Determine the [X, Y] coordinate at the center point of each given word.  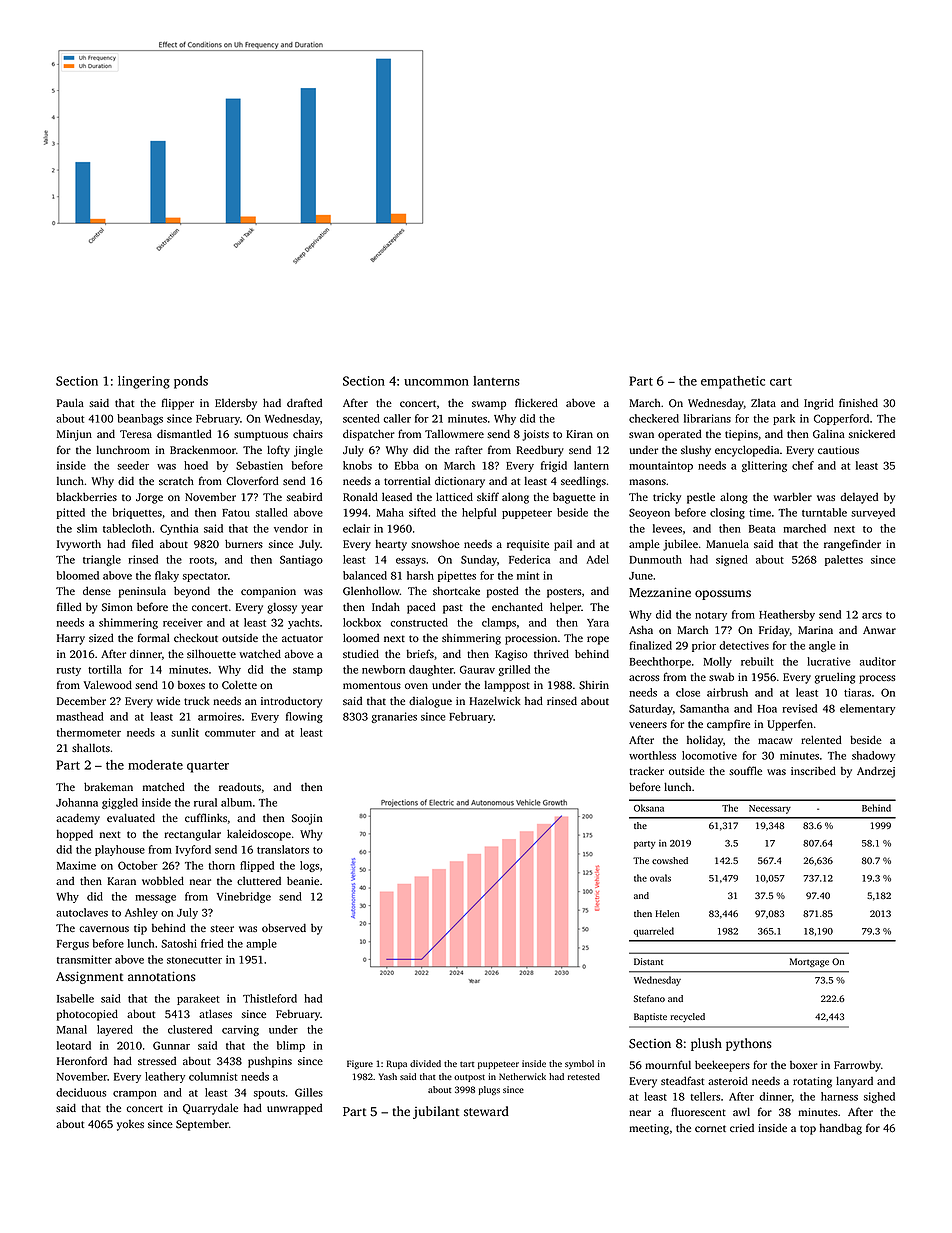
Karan [122, 881]
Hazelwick [495, 700]
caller [397, 418]
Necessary [770, 809]
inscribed [813, 770]
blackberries [87, 496]
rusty [69, 671]
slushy [696, 451]
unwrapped [294, 1109]
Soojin [307, 819]
